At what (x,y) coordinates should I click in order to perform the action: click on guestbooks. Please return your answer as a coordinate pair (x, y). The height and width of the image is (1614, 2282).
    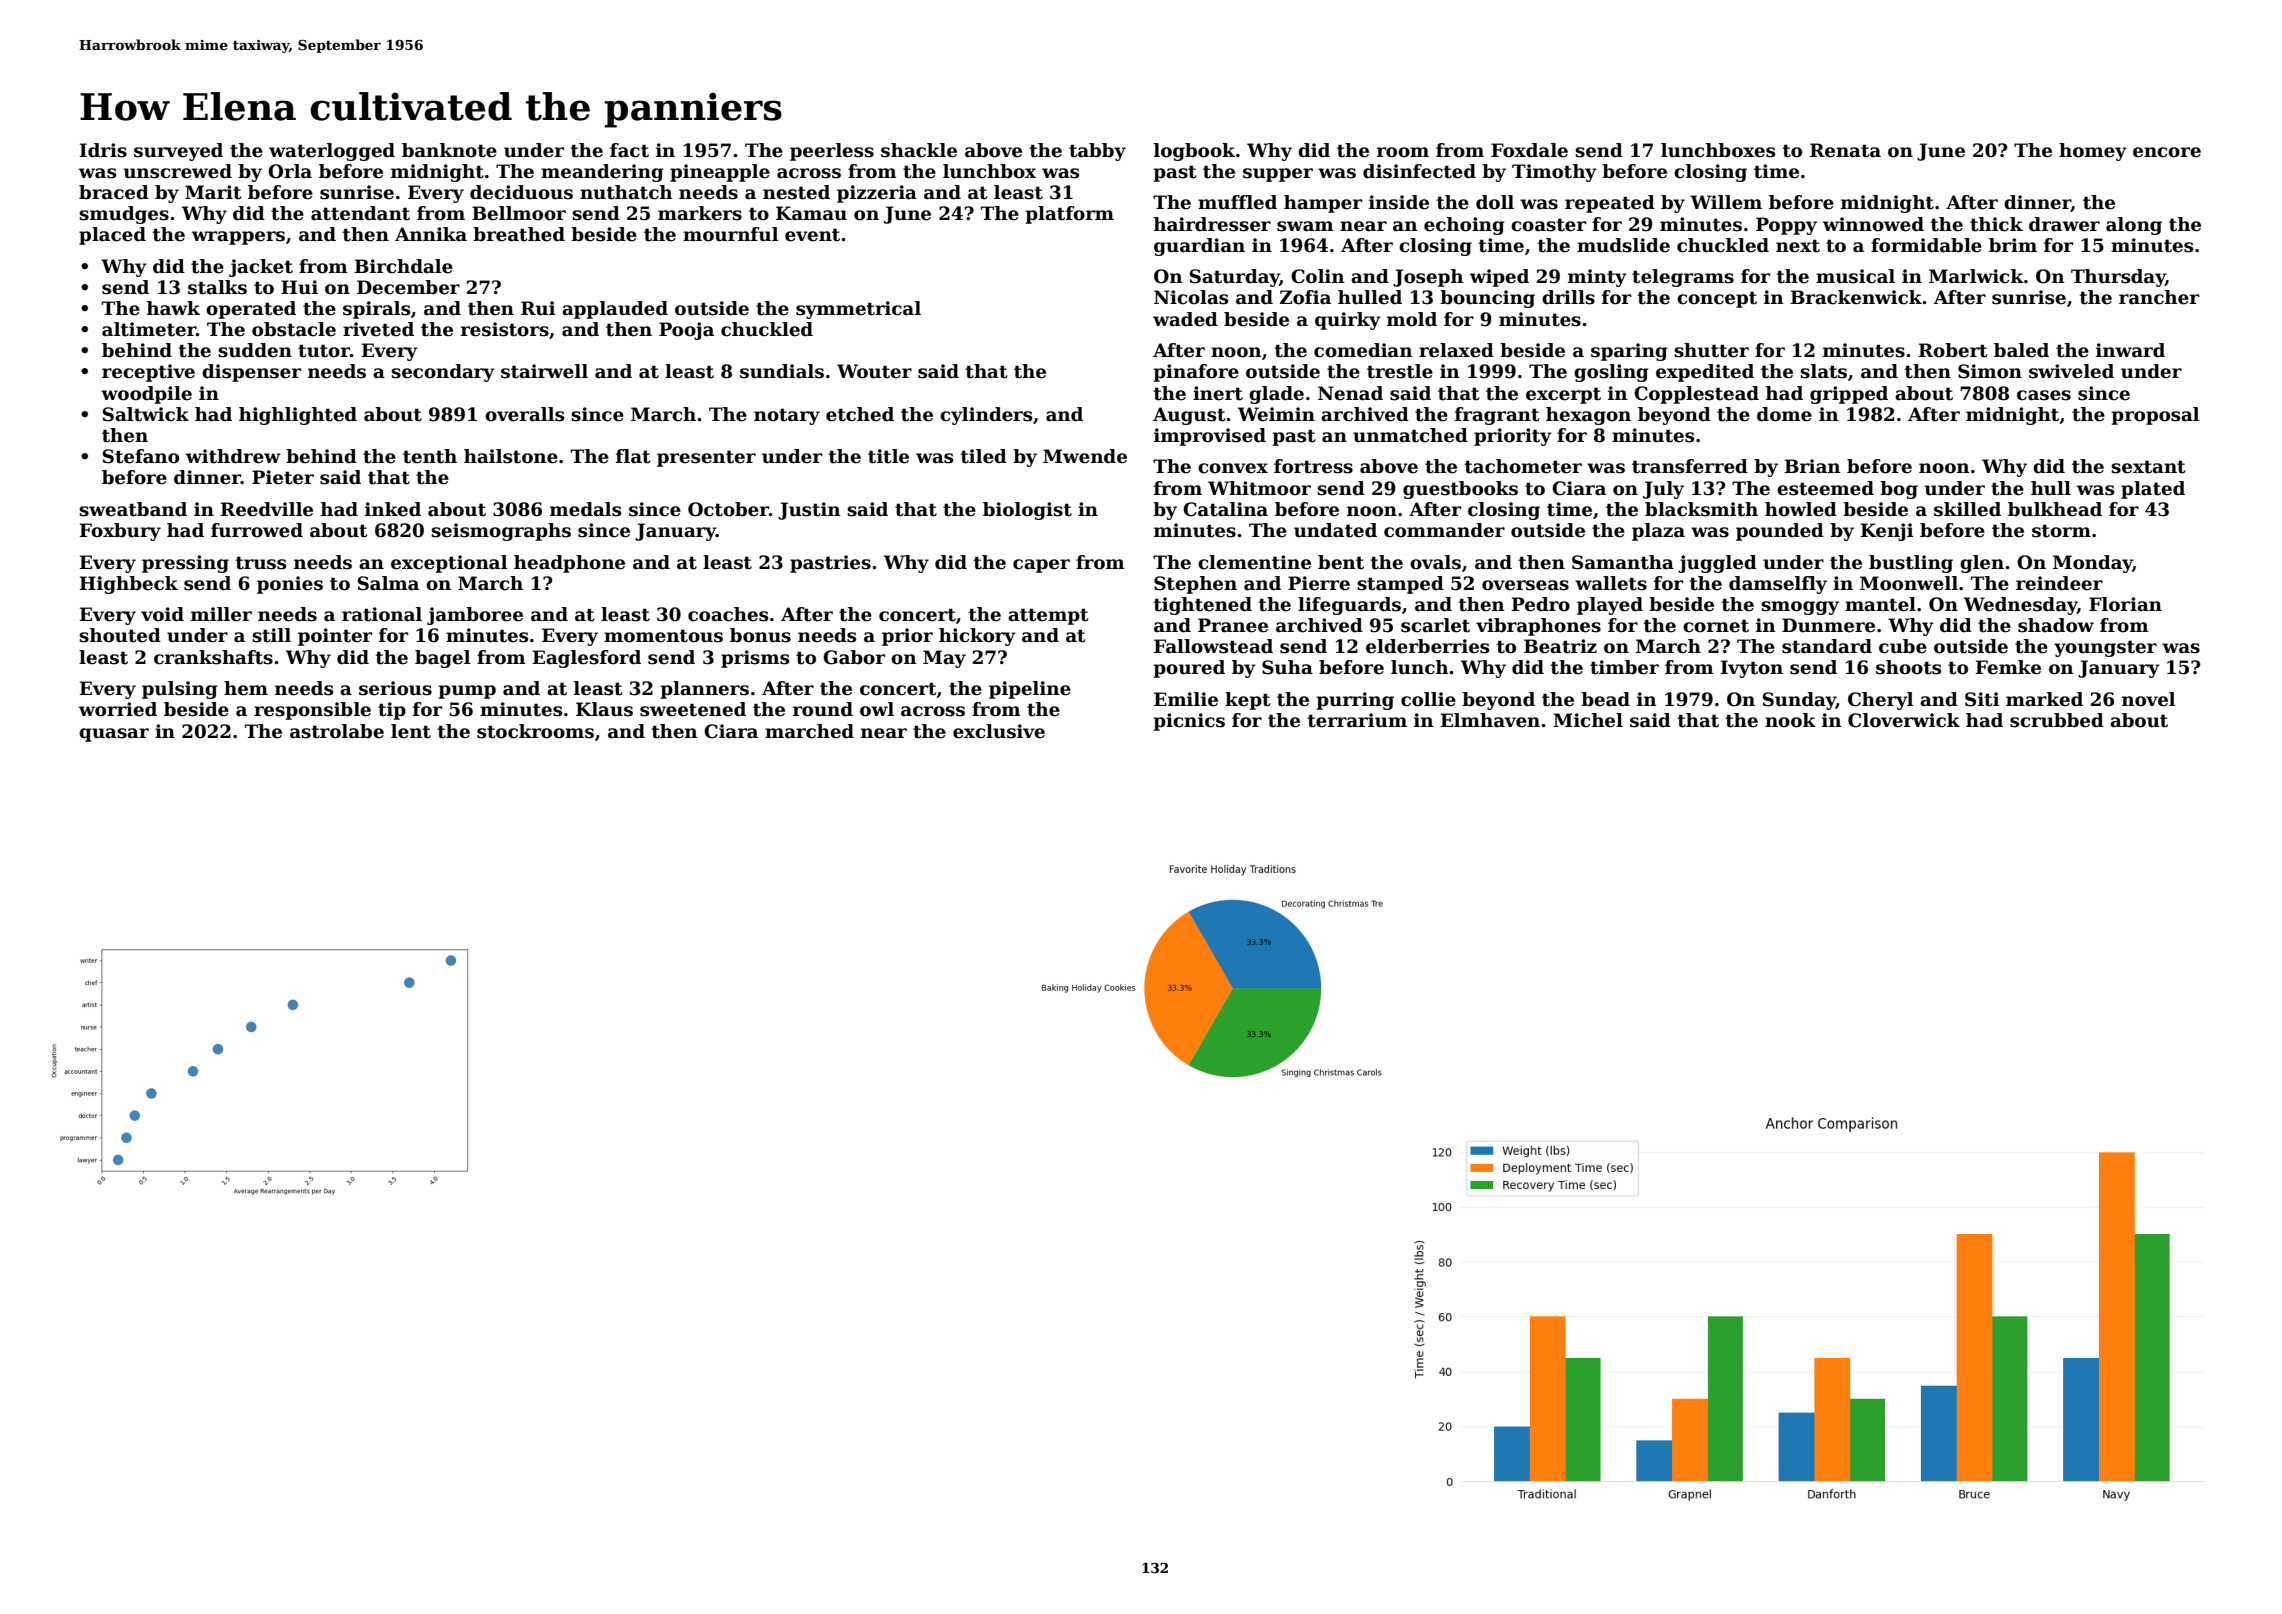
    Looking at the image, I should click on (1460, 490).
